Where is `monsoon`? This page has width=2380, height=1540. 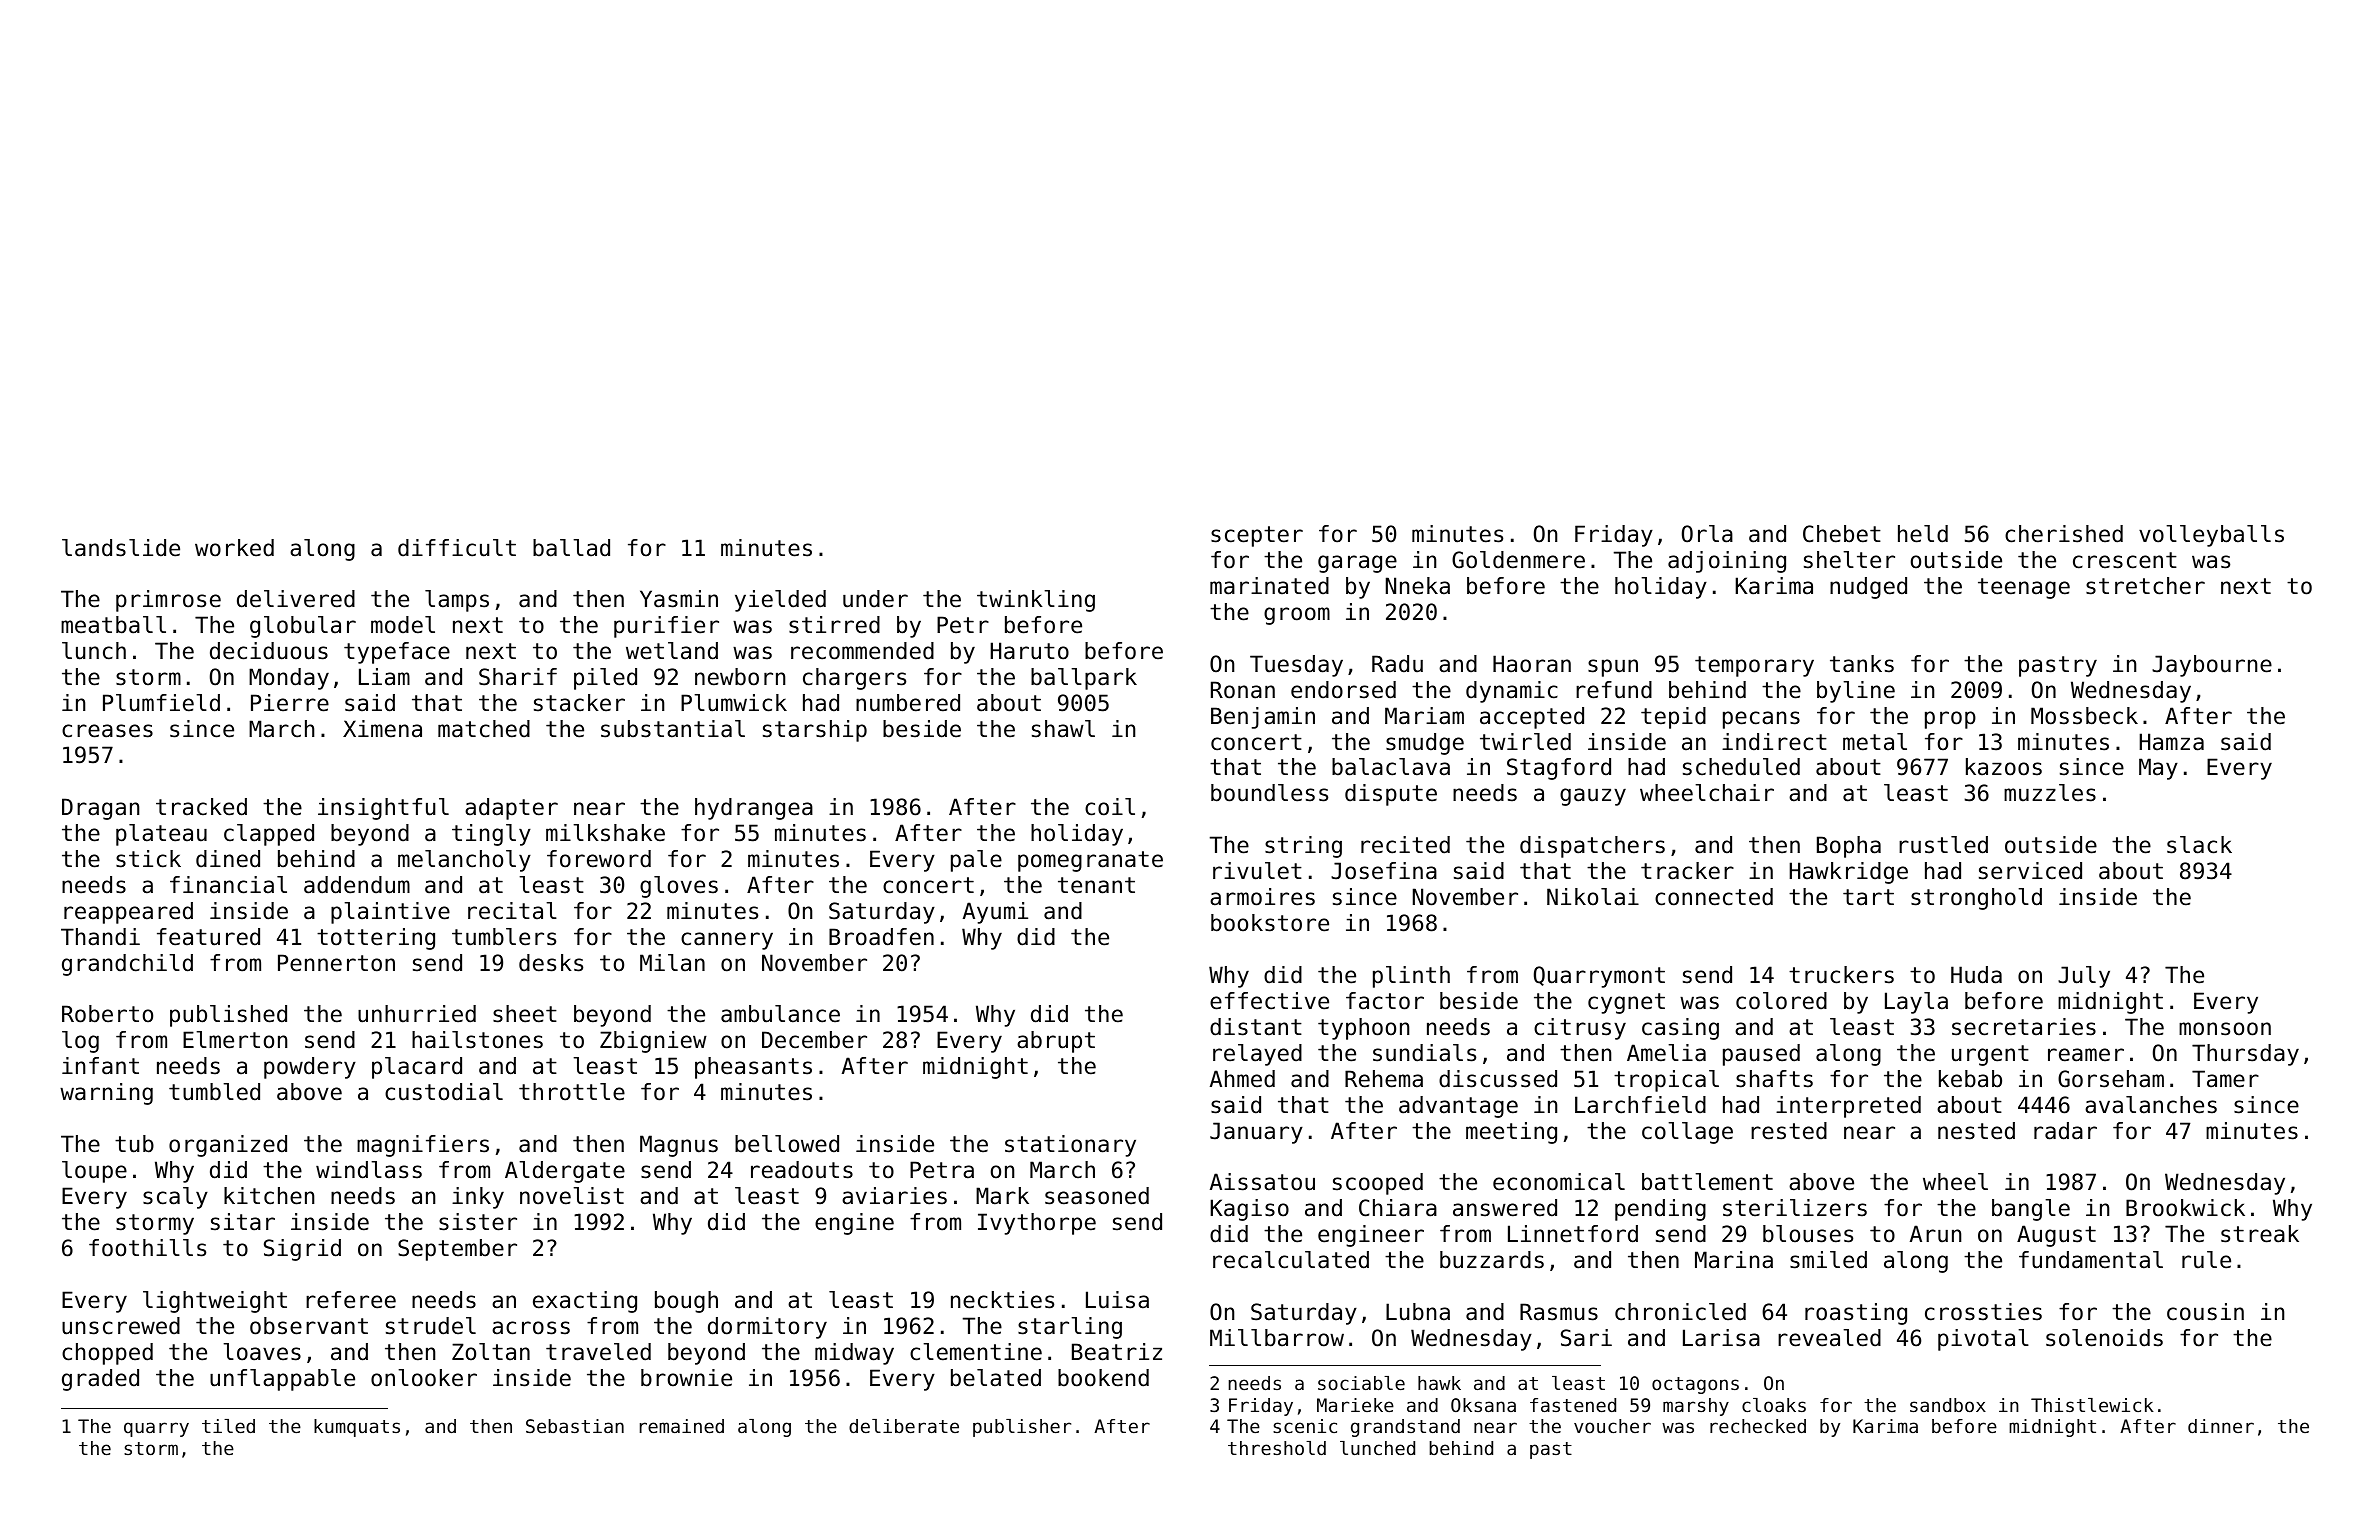
monsoon is located at coordinates (2225, 1029).
